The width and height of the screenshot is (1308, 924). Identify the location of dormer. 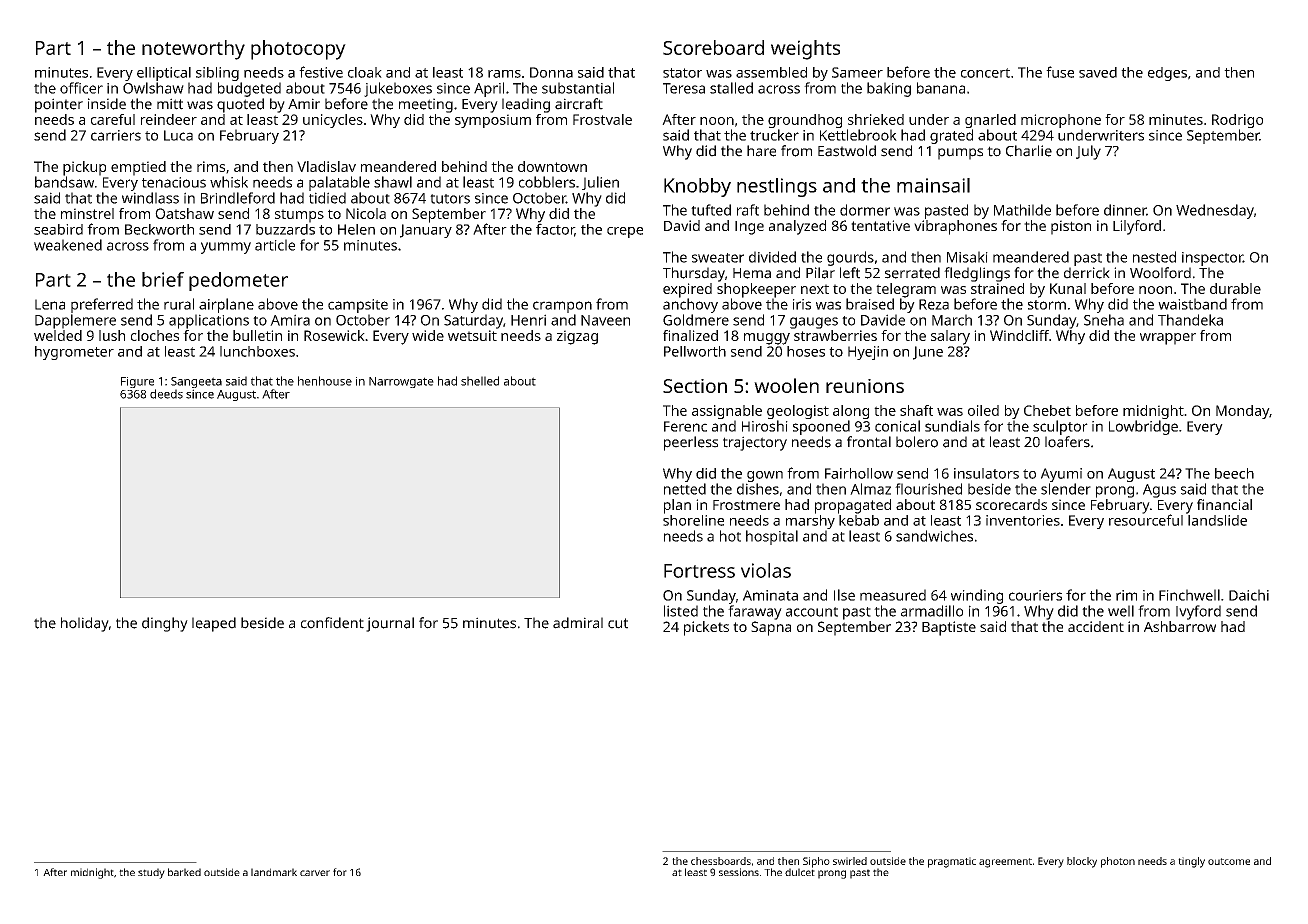
(865, 210).
